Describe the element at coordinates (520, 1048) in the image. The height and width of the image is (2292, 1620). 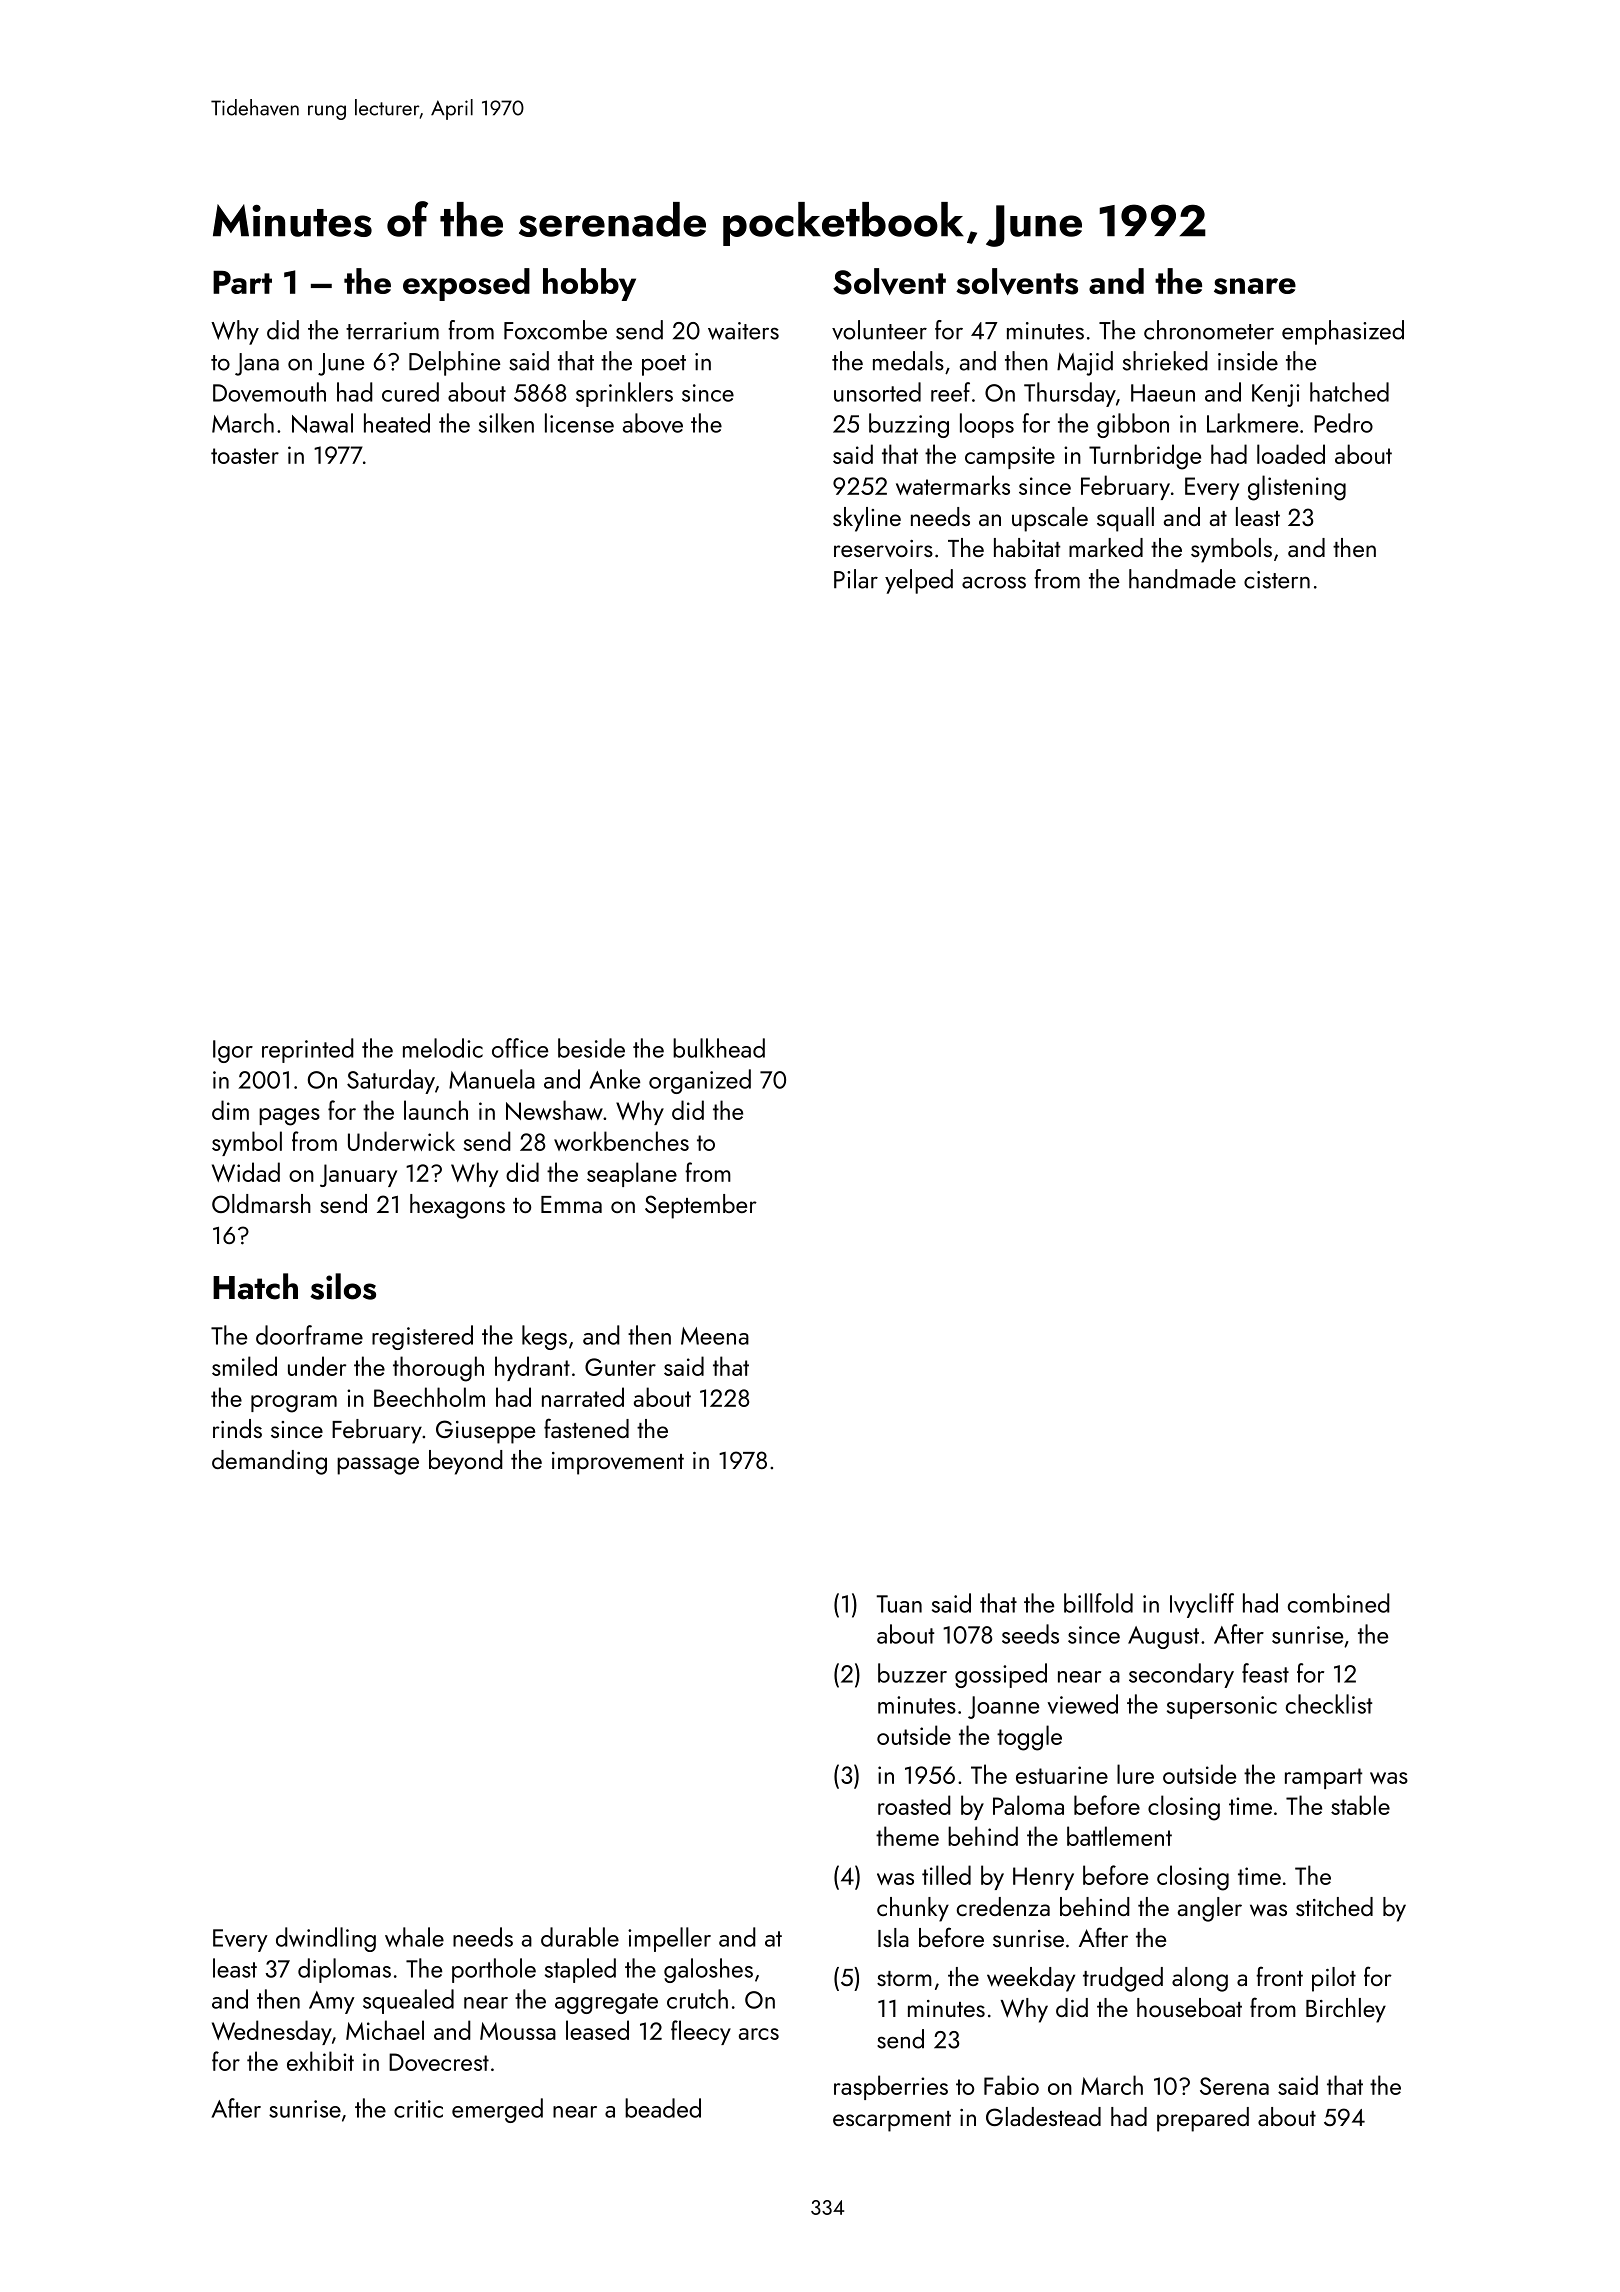
I see `office` at that location.
